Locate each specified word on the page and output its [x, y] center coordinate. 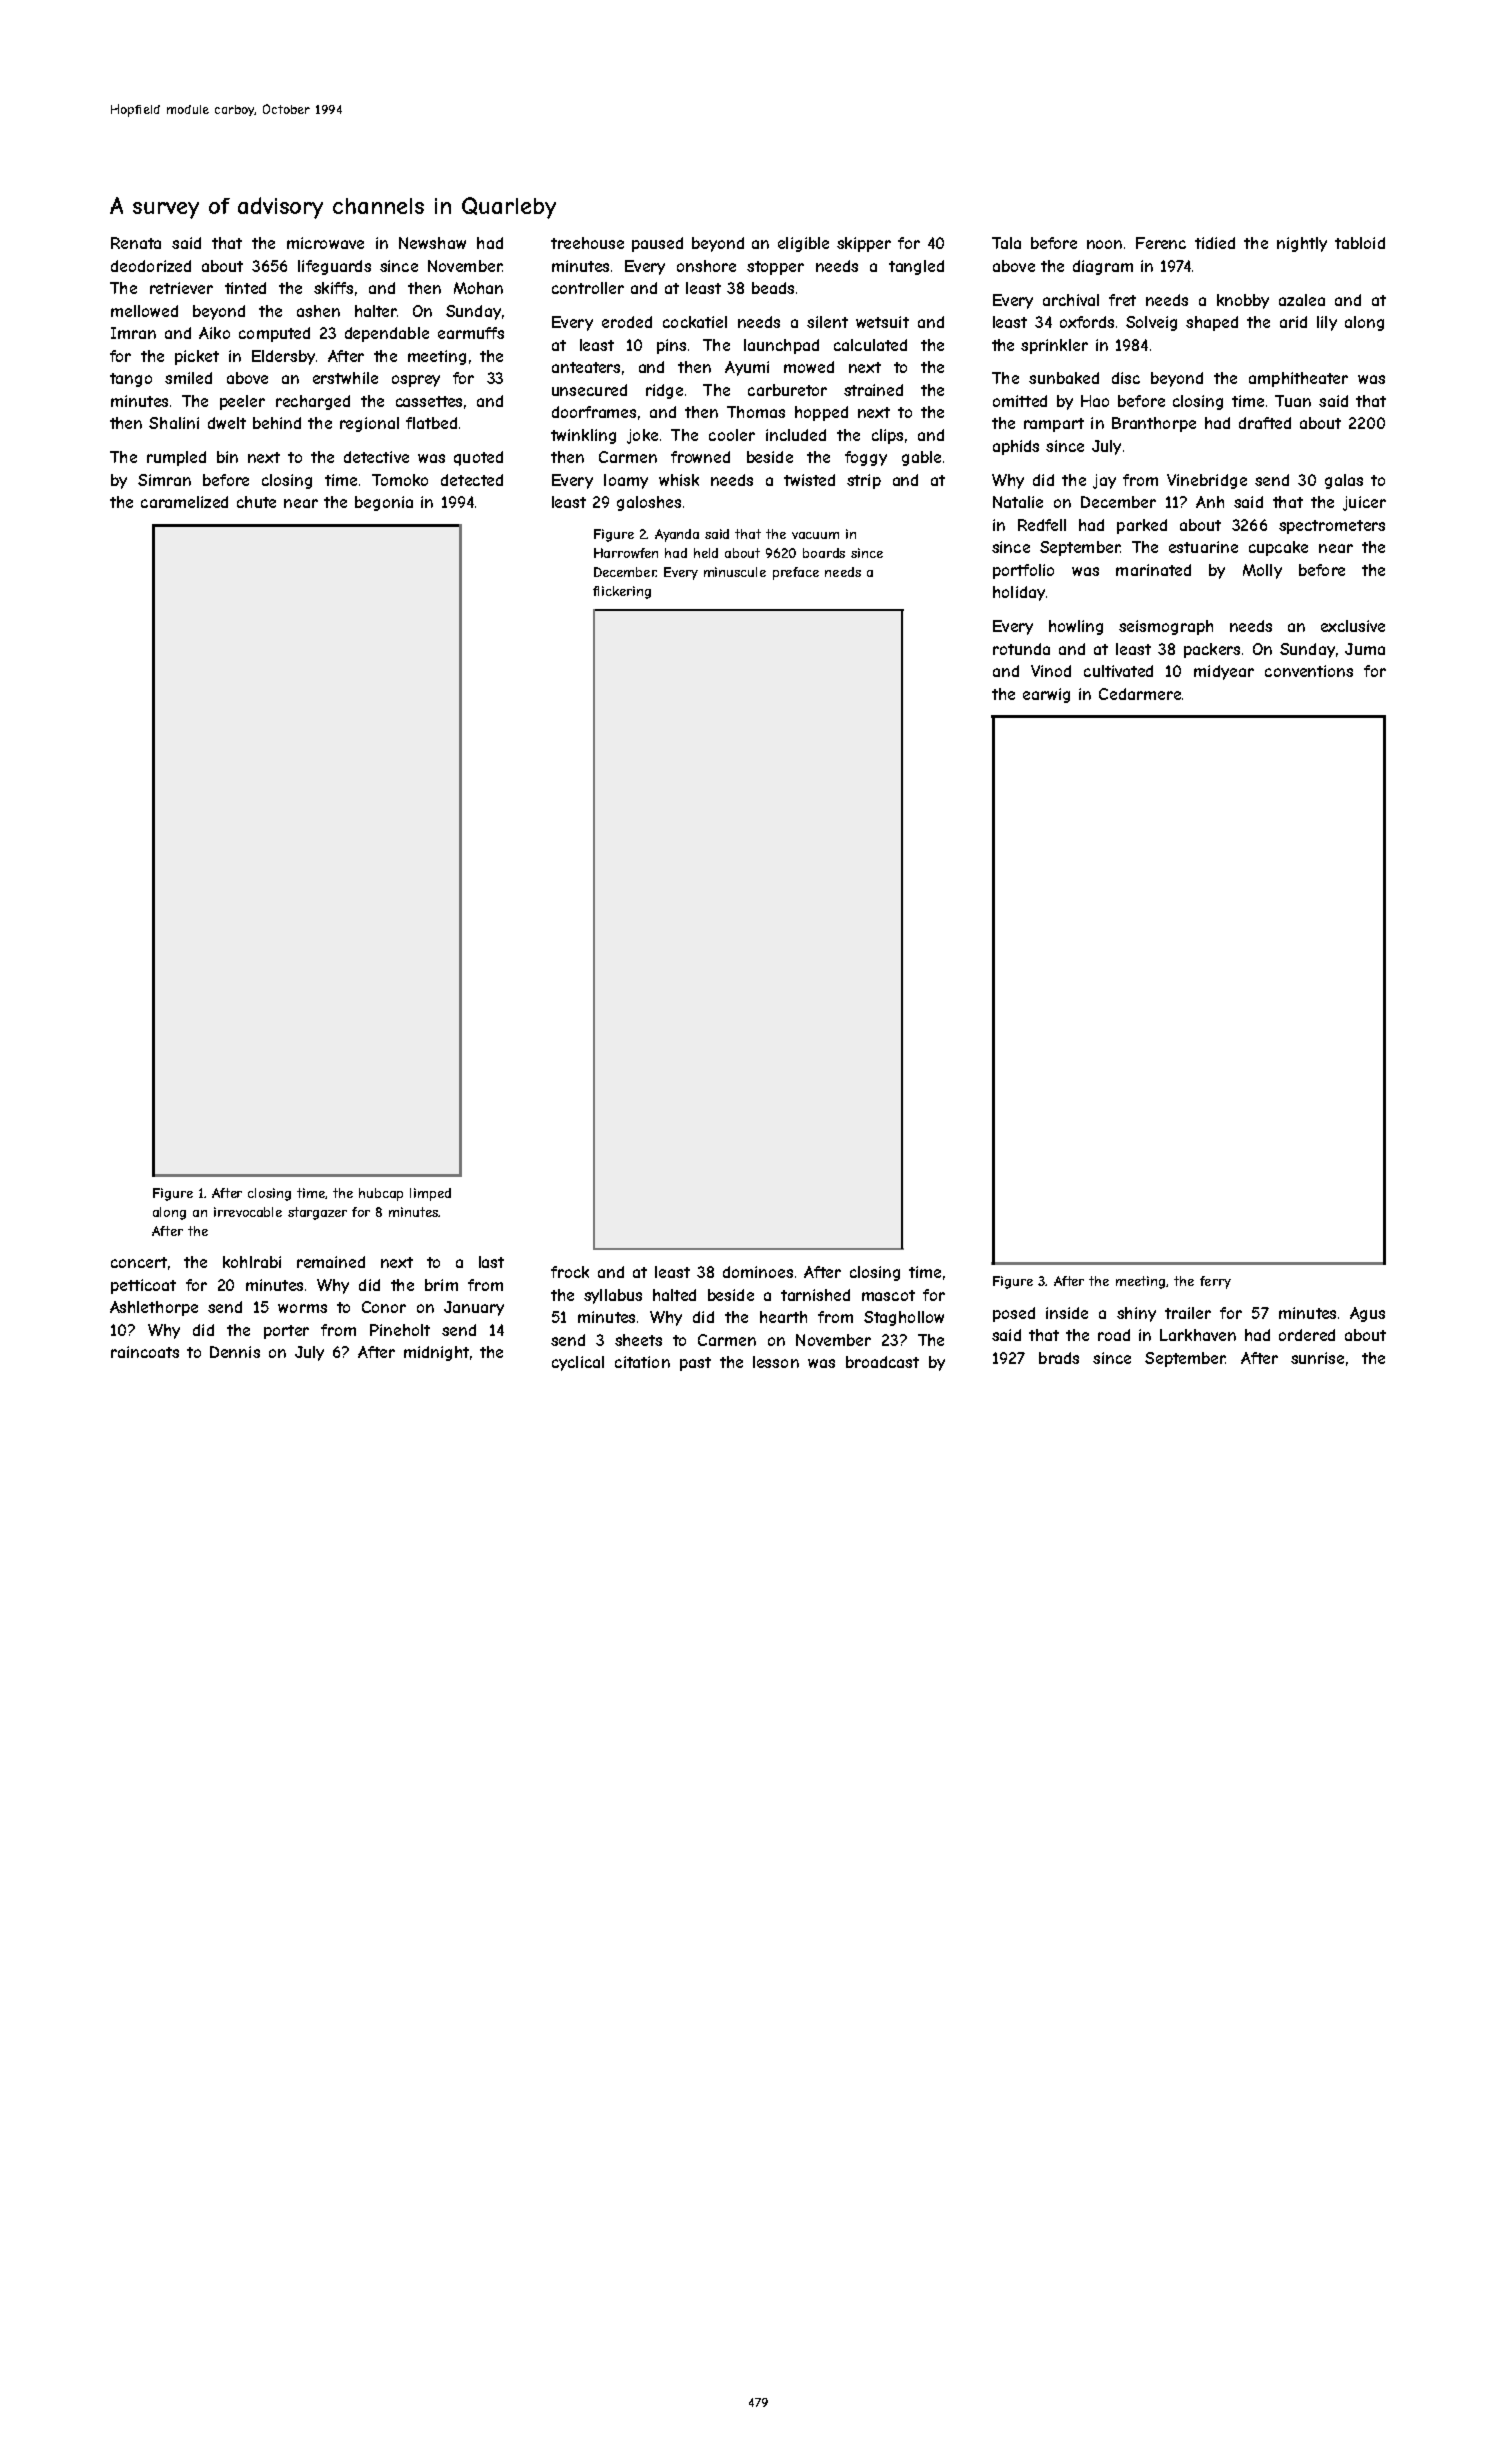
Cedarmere [1140, 694]
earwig [1046, 695]
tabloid [1360, 243]
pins [671, 346]
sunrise [1317, 1358]
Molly [1262, 571]
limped [430, 1194]
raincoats [145, 1352]
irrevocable [248, 1212]
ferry [1215, 1282]
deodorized [151, 266]
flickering [622, 592]
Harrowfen [626, 553]
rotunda [1021, 649]
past [695, 1364]
